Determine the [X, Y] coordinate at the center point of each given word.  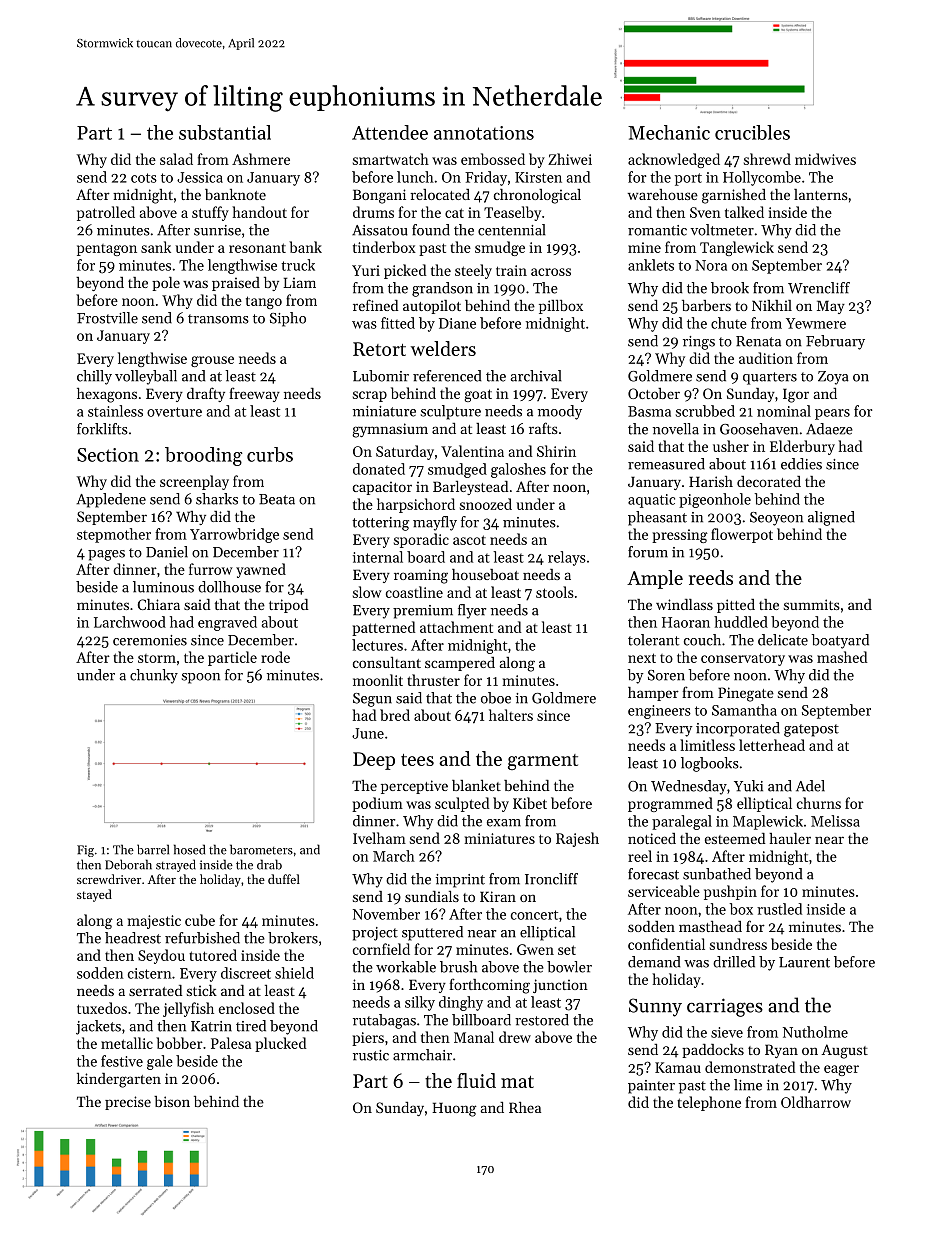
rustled [779, 909]
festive [122, 1061]
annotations [484, 133]
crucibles [752, 132]
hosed [189, 849]
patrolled [106, 213]
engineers [659, 712]
